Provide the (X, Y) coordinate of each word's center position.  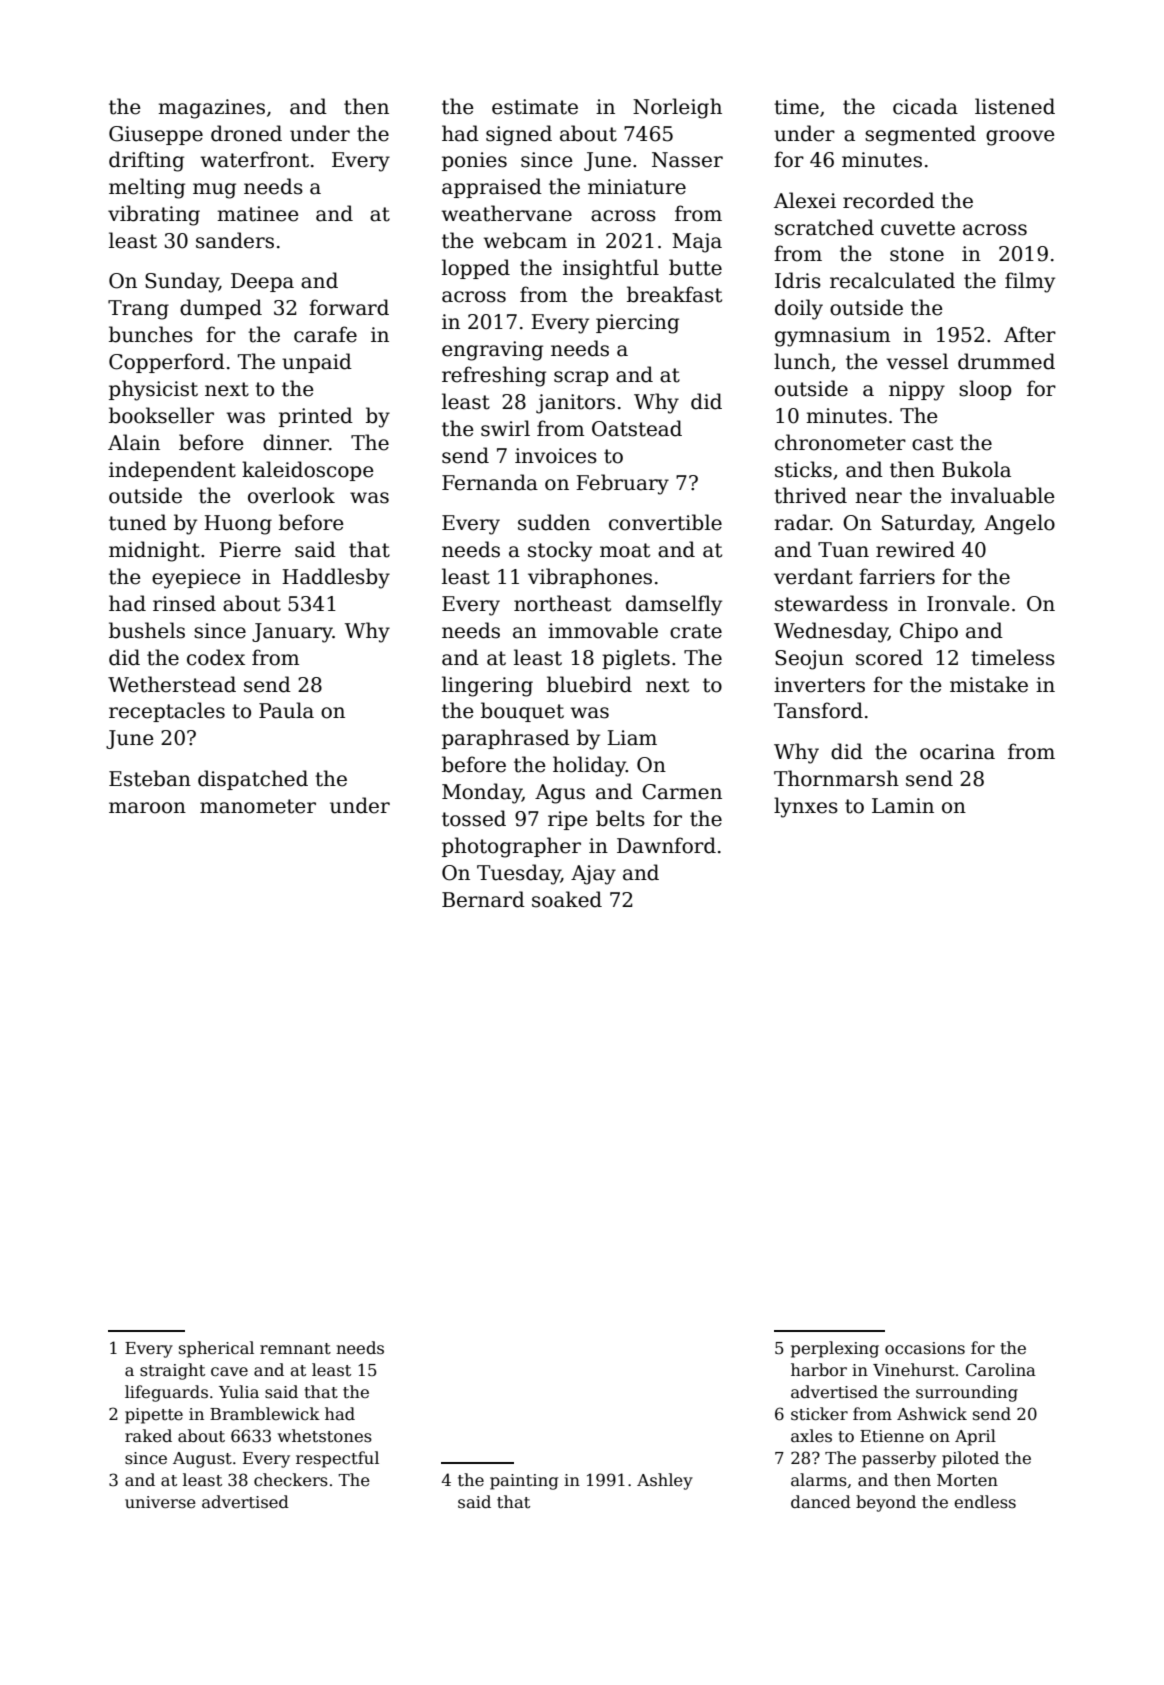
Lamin (903, 806)
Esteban (150, 778)
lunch (802, 361)
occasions (925, 1348)
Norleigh (677, 108)
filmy (1030, 282)
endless (985, 1501)
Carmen (682, 792)
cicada (925, 106)
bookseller (161, 415)
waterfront (255, 159)
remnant (295, 1349)
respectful (337, 1459)
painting (524, 1482)
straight (172, 1371)
